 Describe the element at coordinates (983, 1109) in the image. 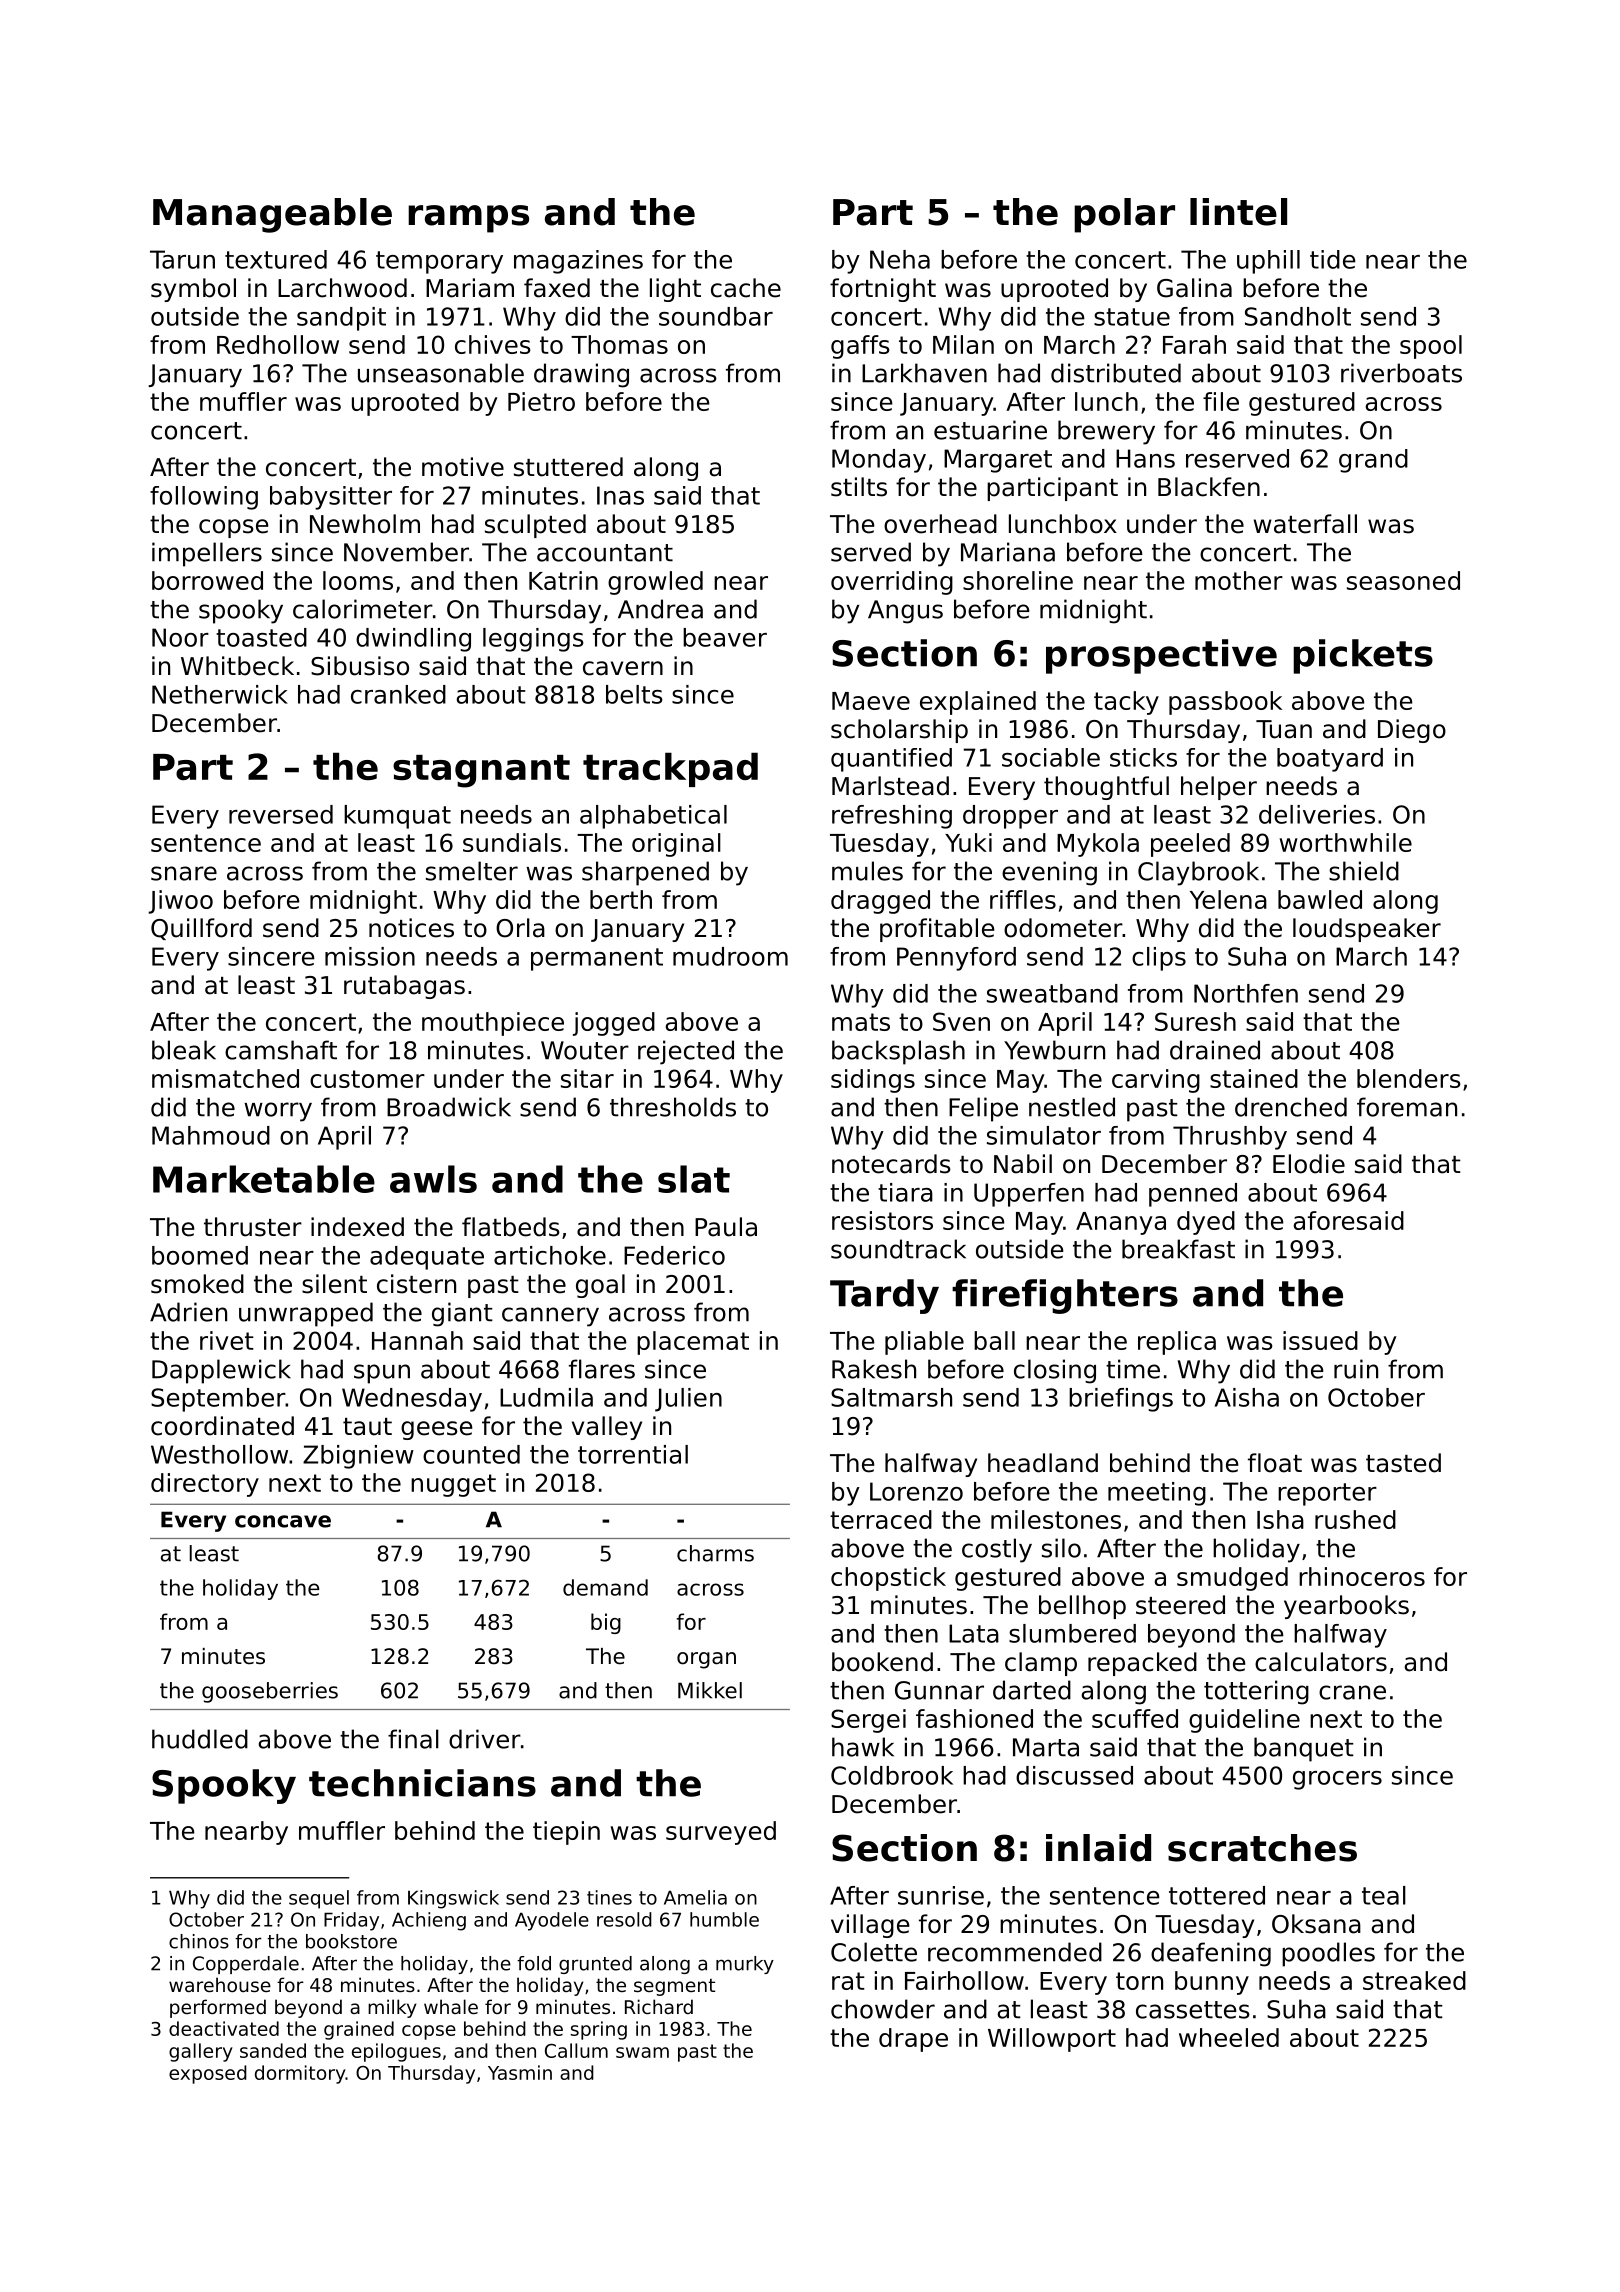

I see `Felipe` at that location.
